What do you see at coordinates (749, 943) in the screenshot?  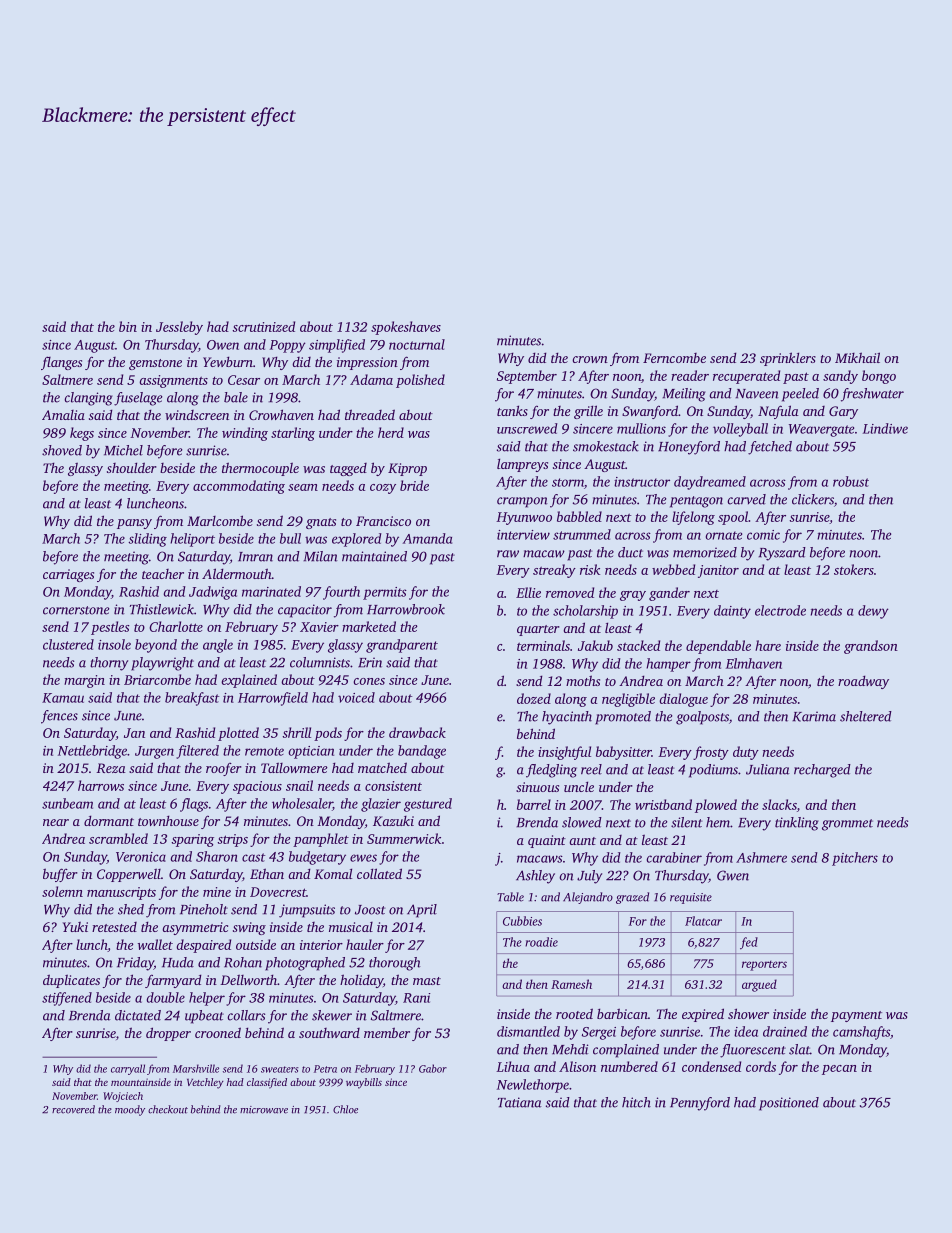 I see `fed` at bounding box center [749, 943].
